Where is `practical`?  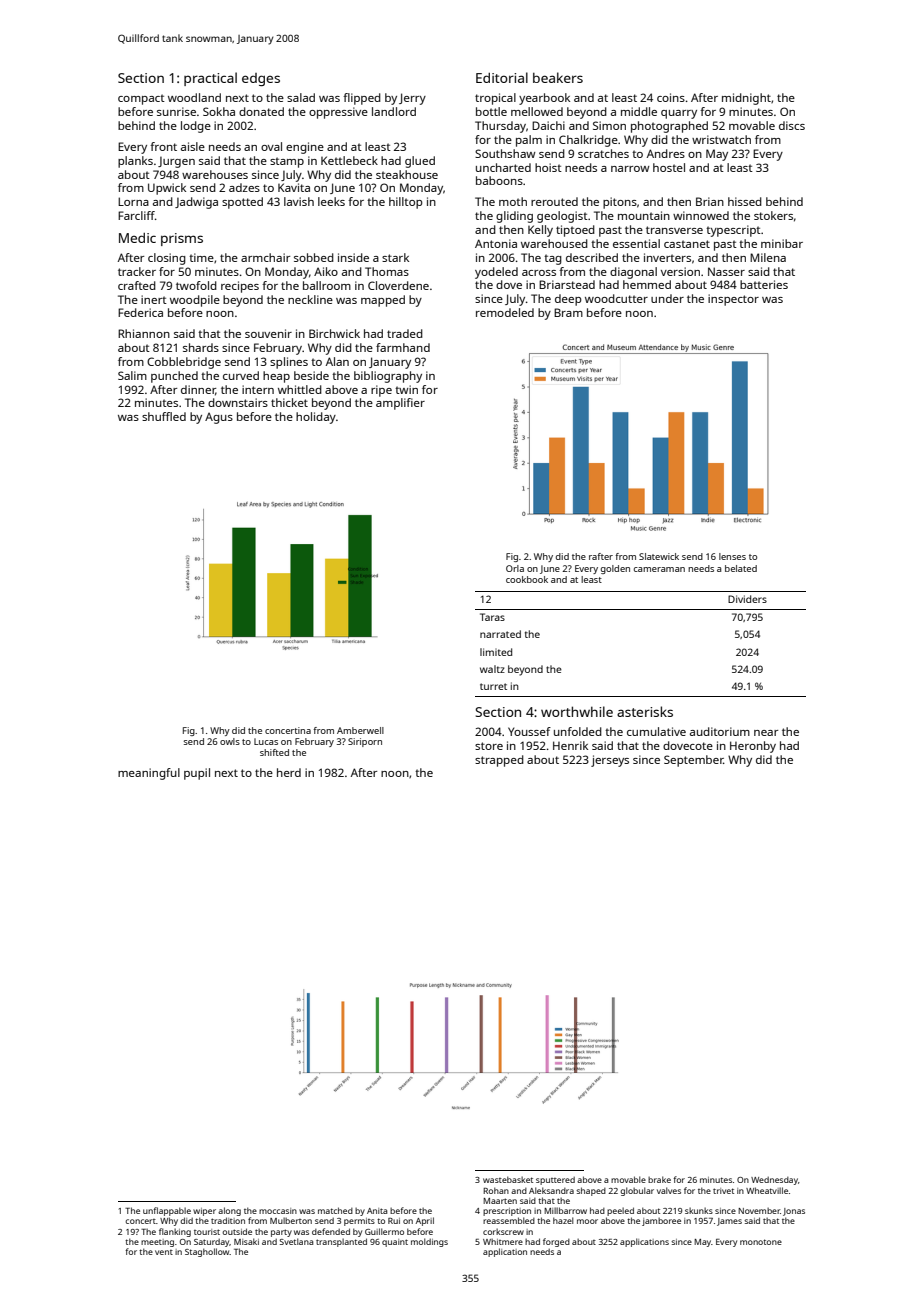 practical is located at coordinates (210, 79).
